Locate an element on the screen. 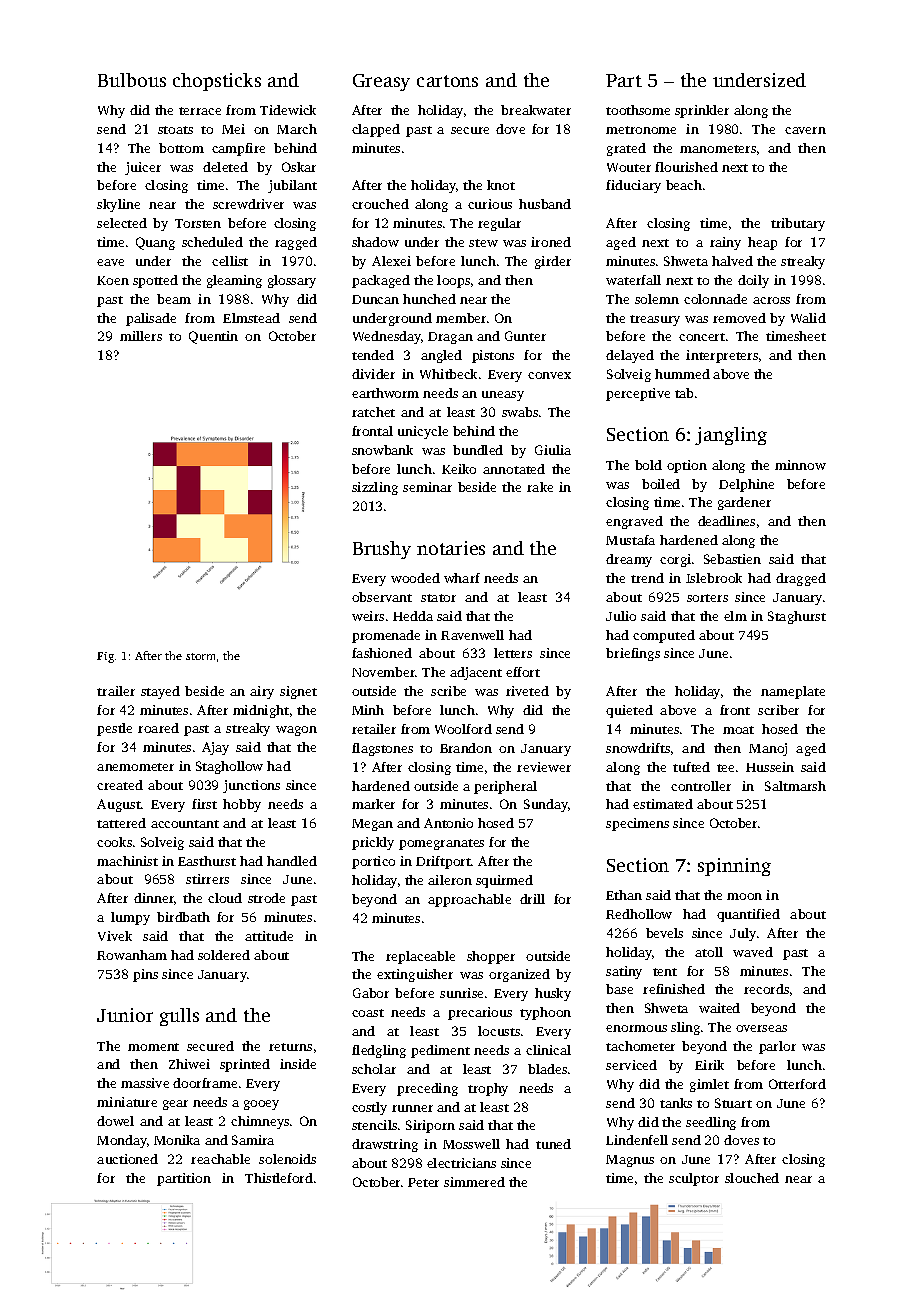 This screenshot has width=924, height=1308. millers is located at coordinates (141, 336).
